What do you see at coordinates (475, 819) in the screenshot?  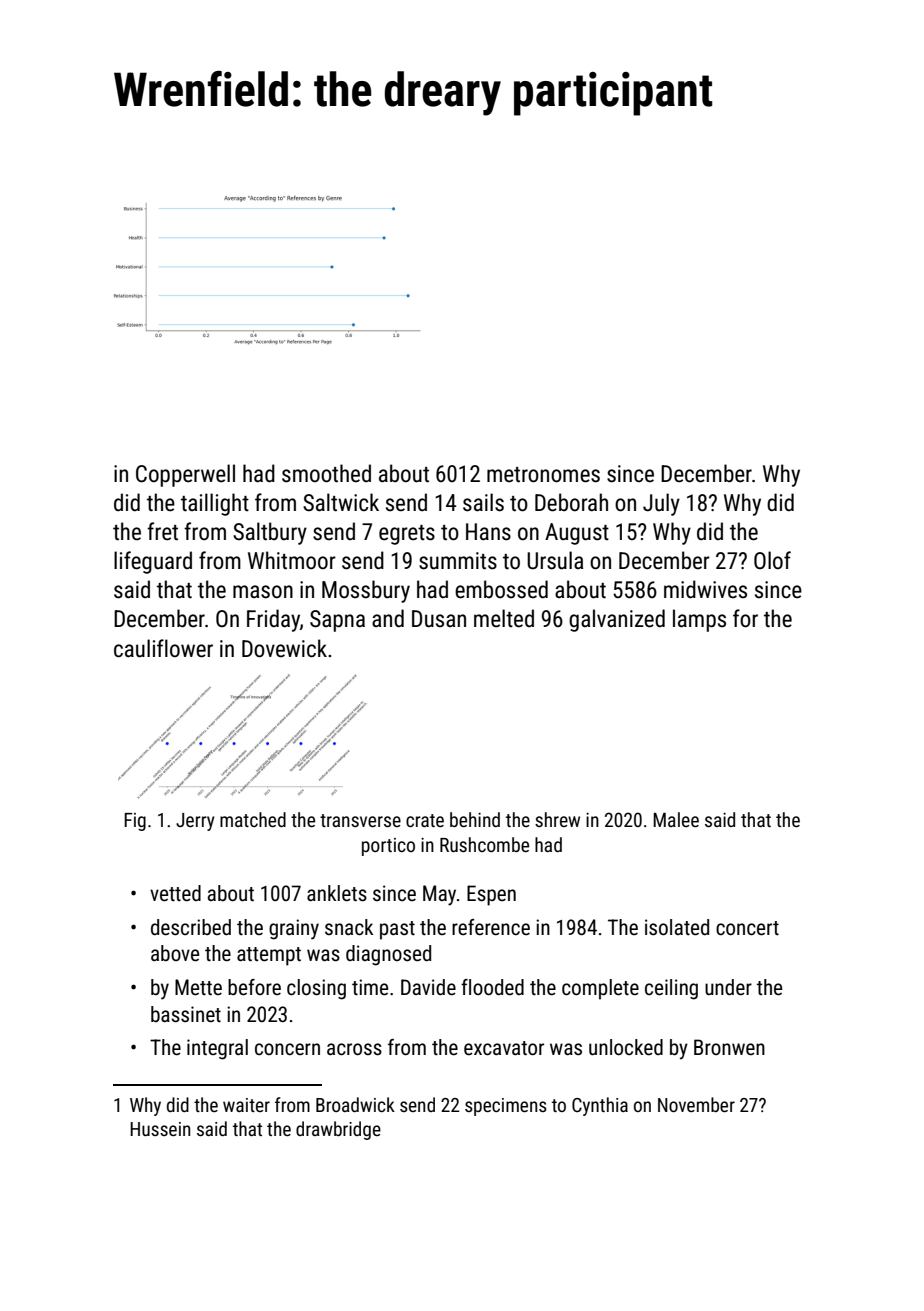 I see `behind` at bounding box center [475, 819].
